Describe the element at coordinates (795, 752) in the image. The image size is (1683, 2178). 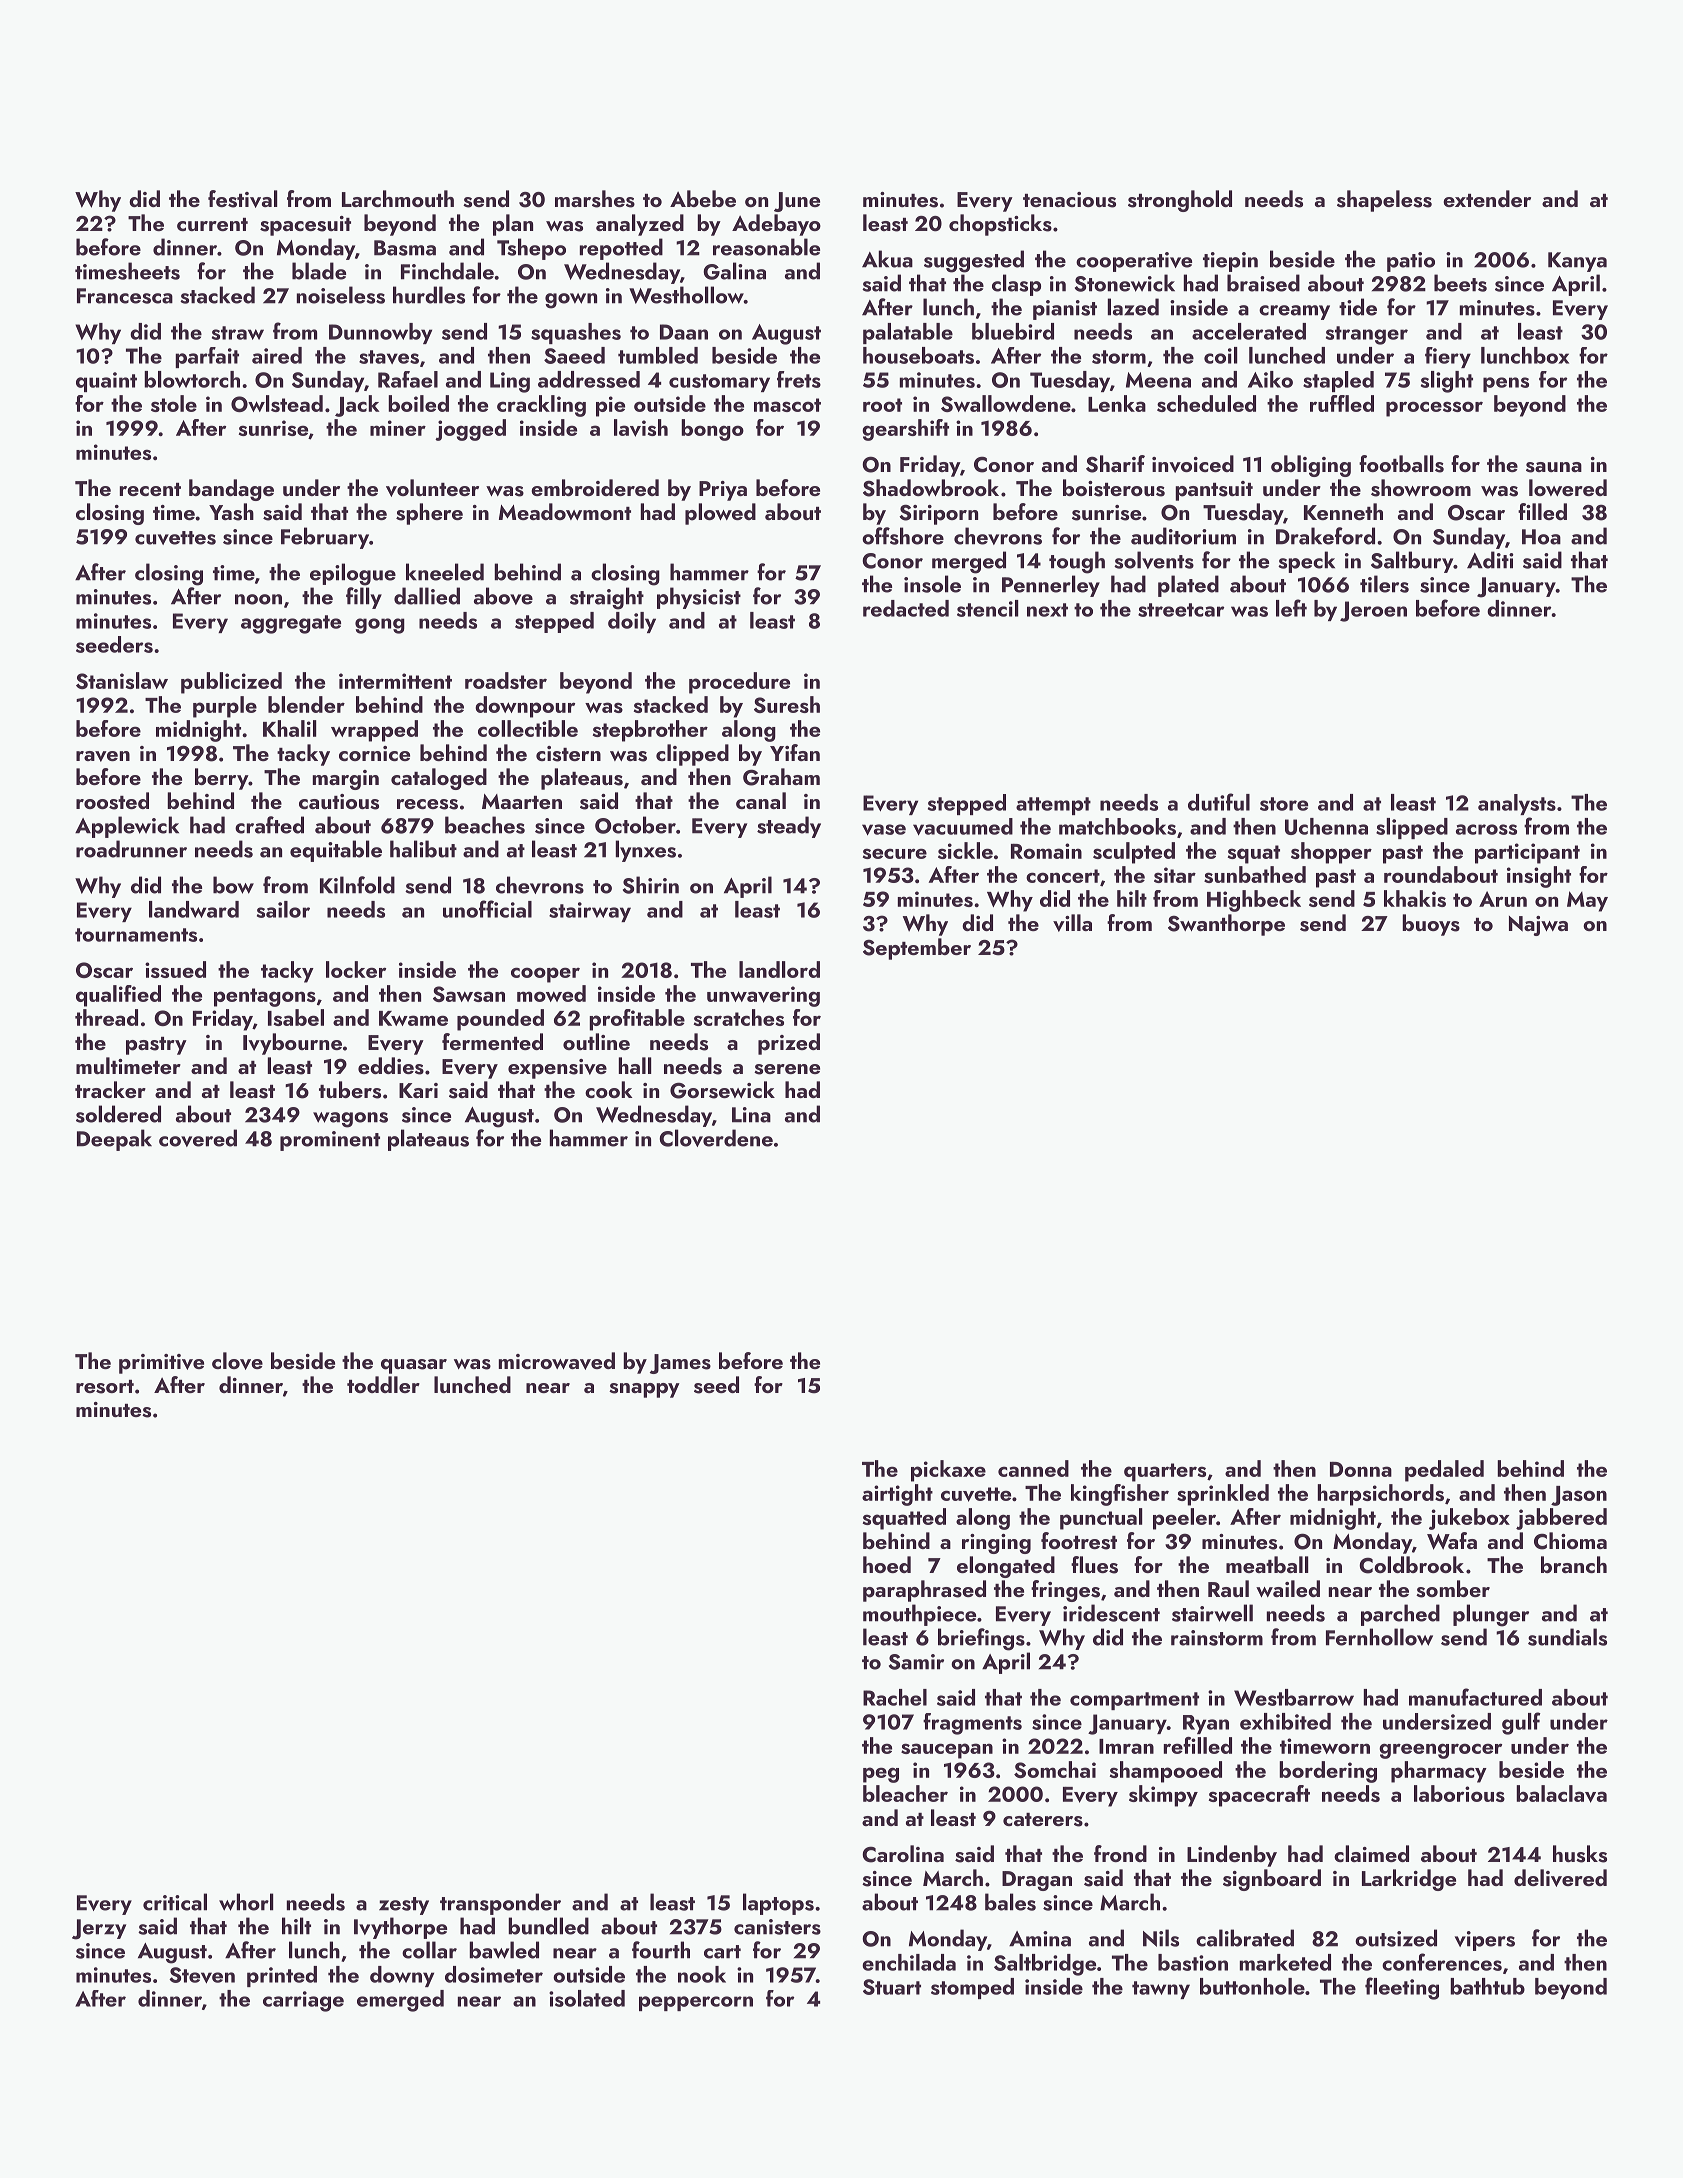
I see `Yifan` at that location.
